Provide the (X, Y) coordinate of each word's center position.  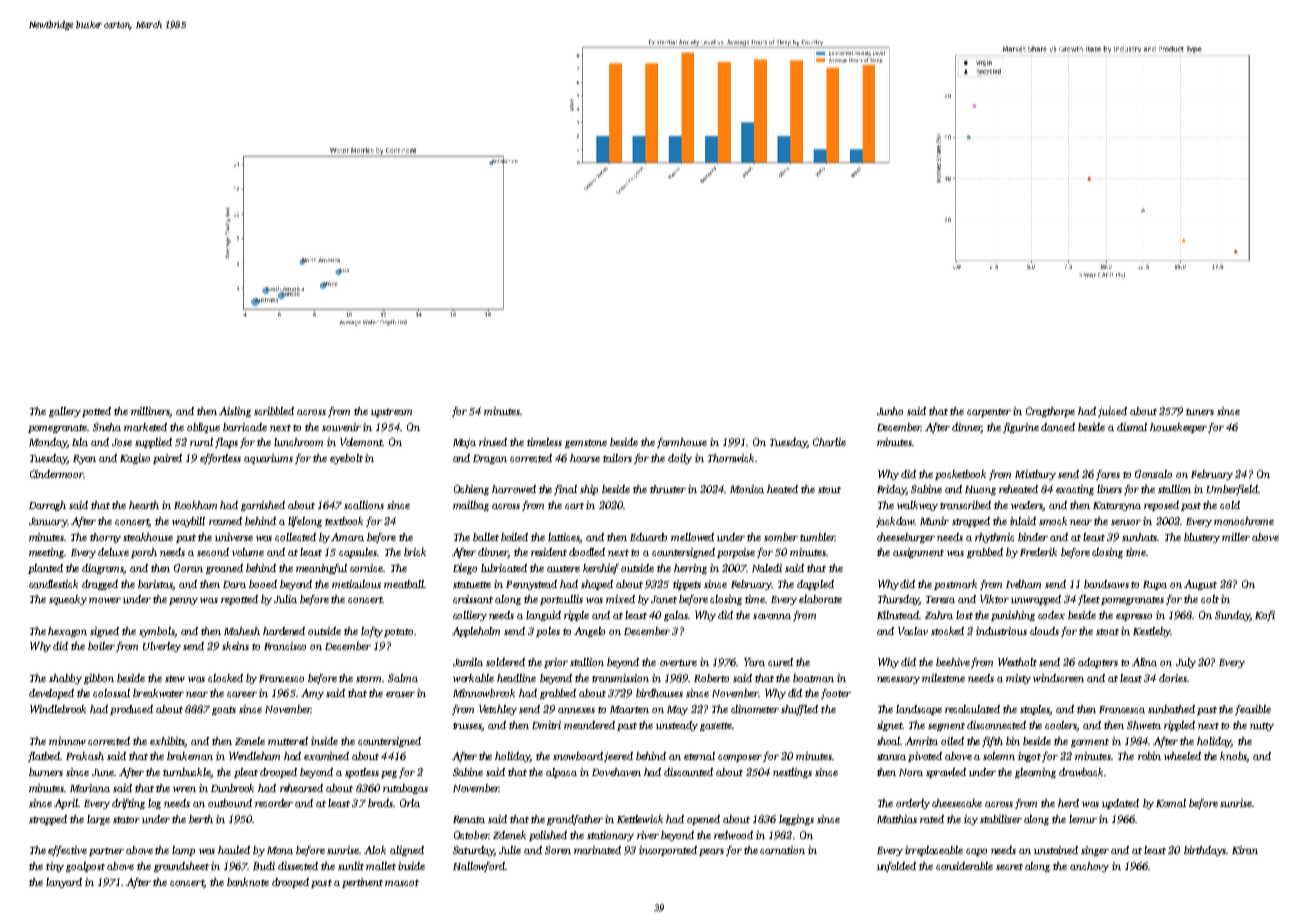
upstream (391, 413)
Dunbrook (232, 788)
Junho (890, 411)
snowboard (578, 756)
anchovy (1089, 867)
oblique (203, 428)
